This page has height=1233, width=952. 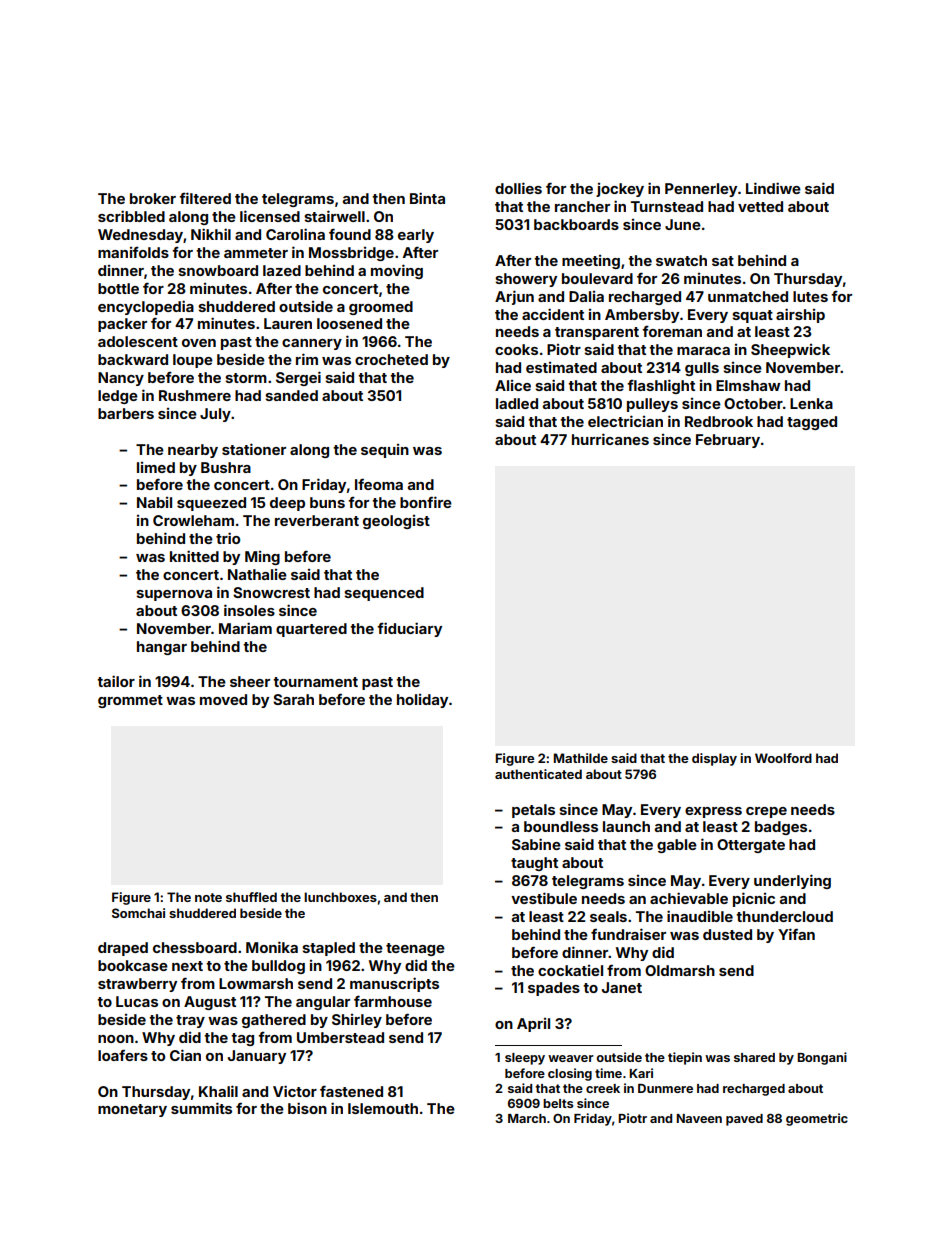 I want to click on holiday, so click(x=422, y=701).
